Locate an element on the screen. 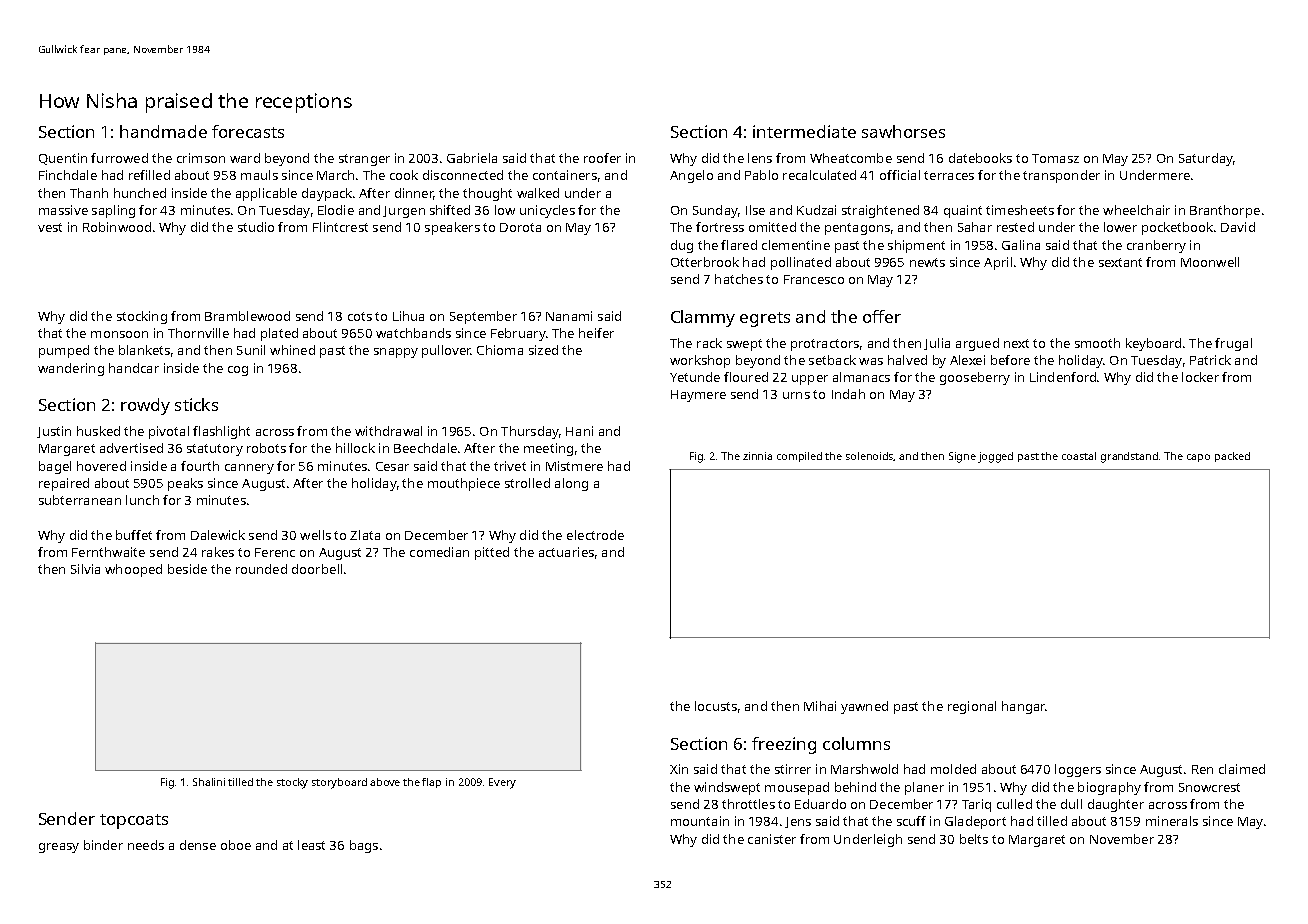 This screenshot has width=1308, height=924. applicable is located at coordinates (266, 194).
